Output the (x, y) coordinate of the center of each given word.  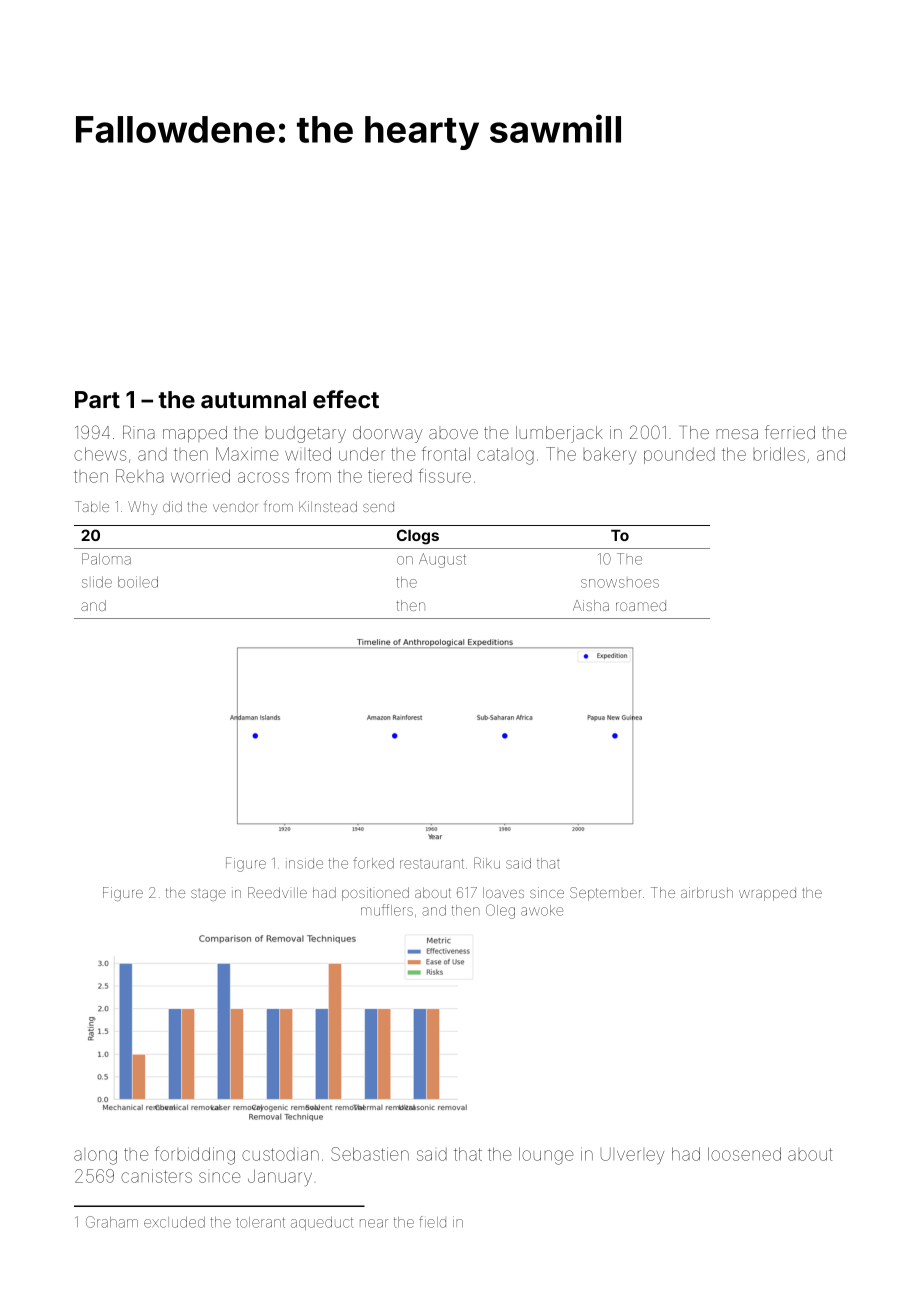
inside (304, 863)
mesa (737, 434)
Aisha (591, 605)
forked (373, 863)
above (453, 434)
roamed (641, 605)
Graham (112, 1222)
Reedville (277, 892)
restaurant (432, 864)
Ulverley (632, 1156)
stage (208, 895)
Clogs (418, 537)
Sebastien (370, 1154)
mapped (195, 434)
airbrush (707, 892)
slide (97, 582)
